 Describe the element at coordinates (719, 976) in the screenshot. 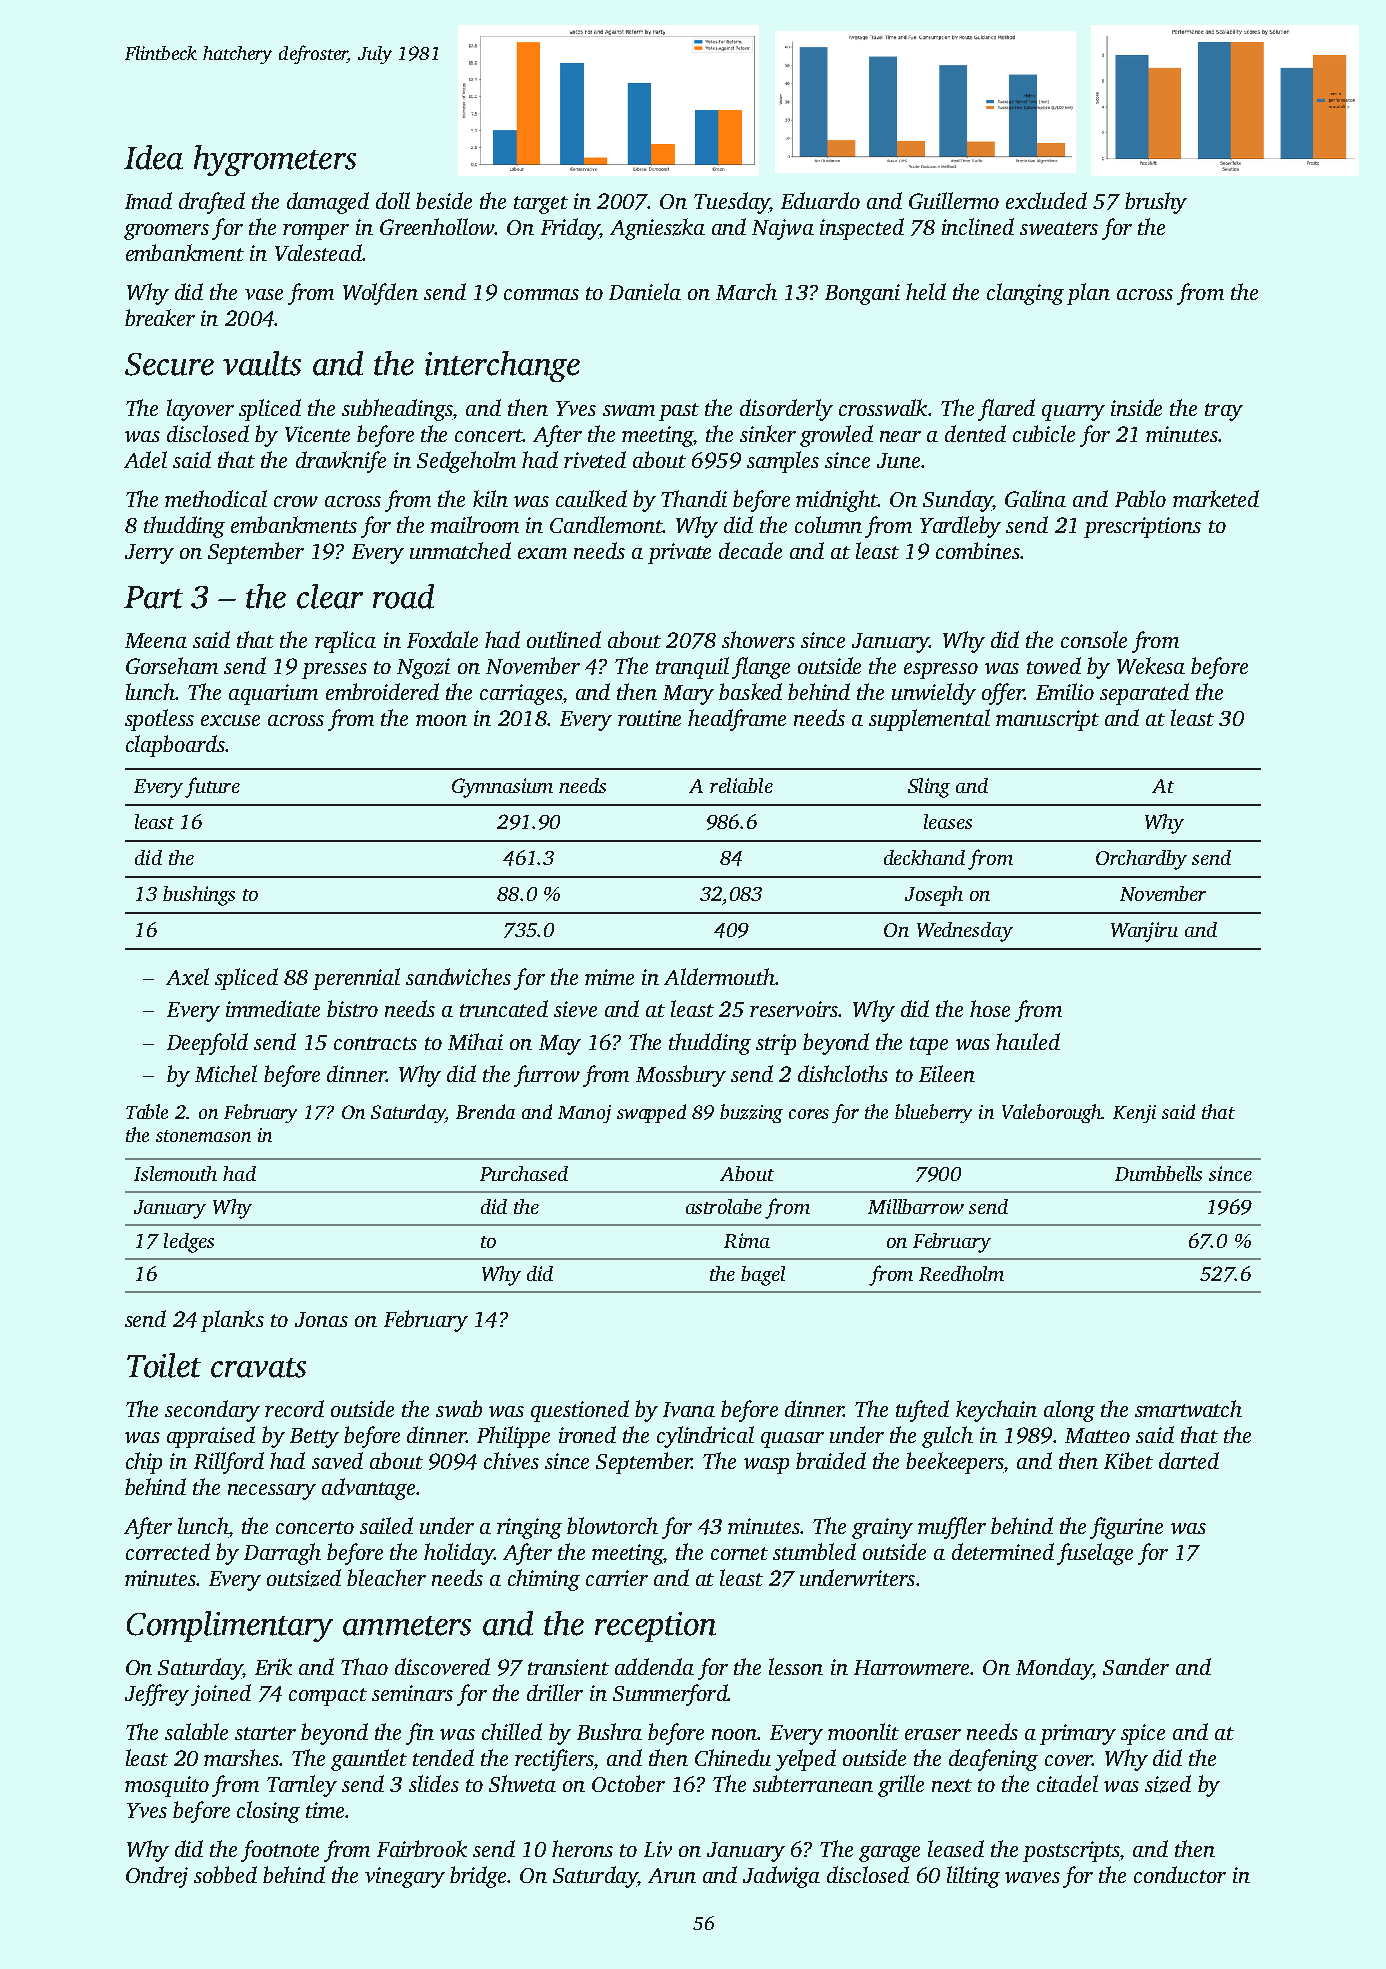

I see `Aldermouth` at that location.
